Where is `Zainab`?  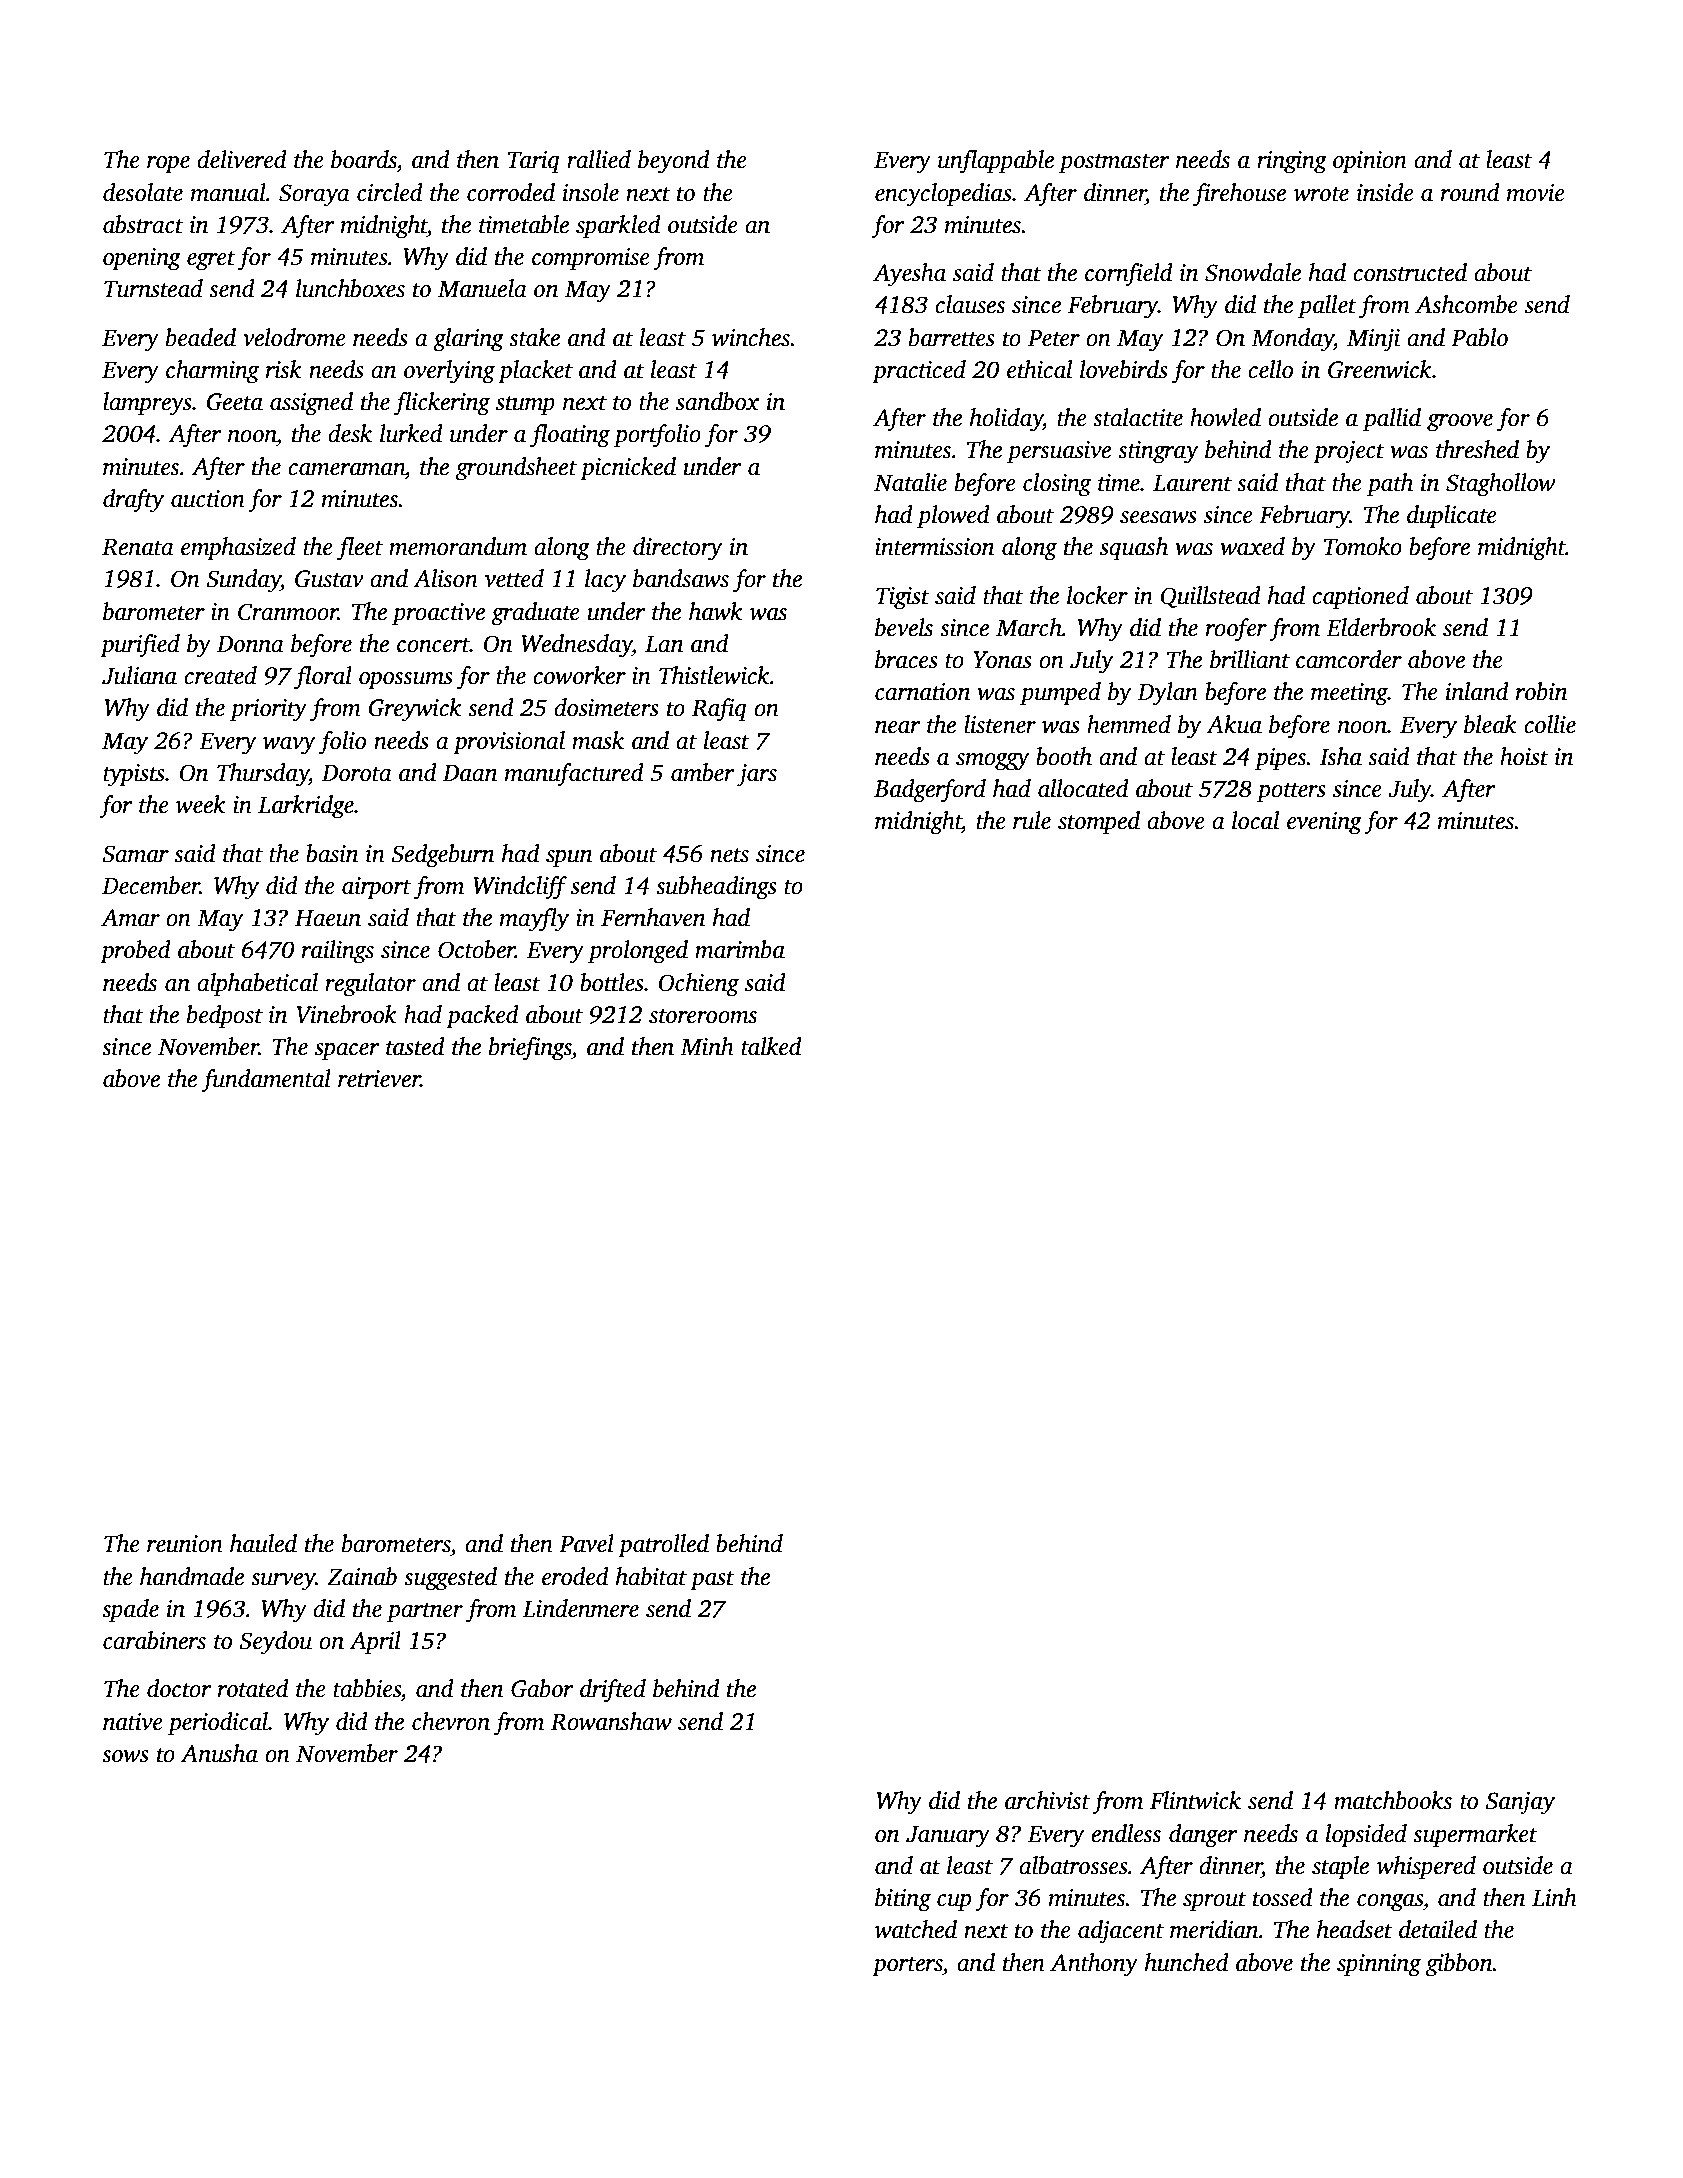 Zainab is located at coordinates (362, 1576).
